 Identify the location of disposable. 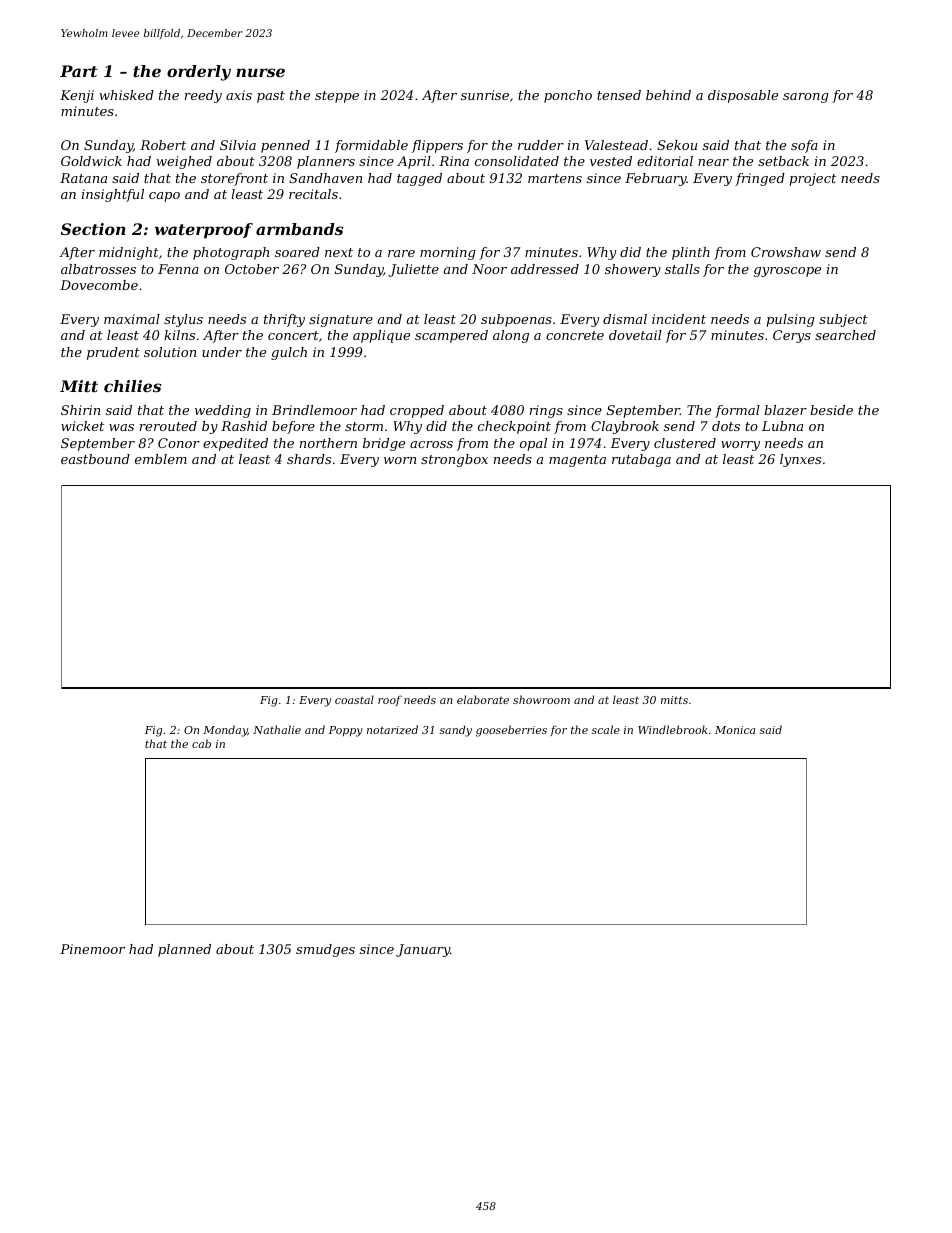
(743, 96).
